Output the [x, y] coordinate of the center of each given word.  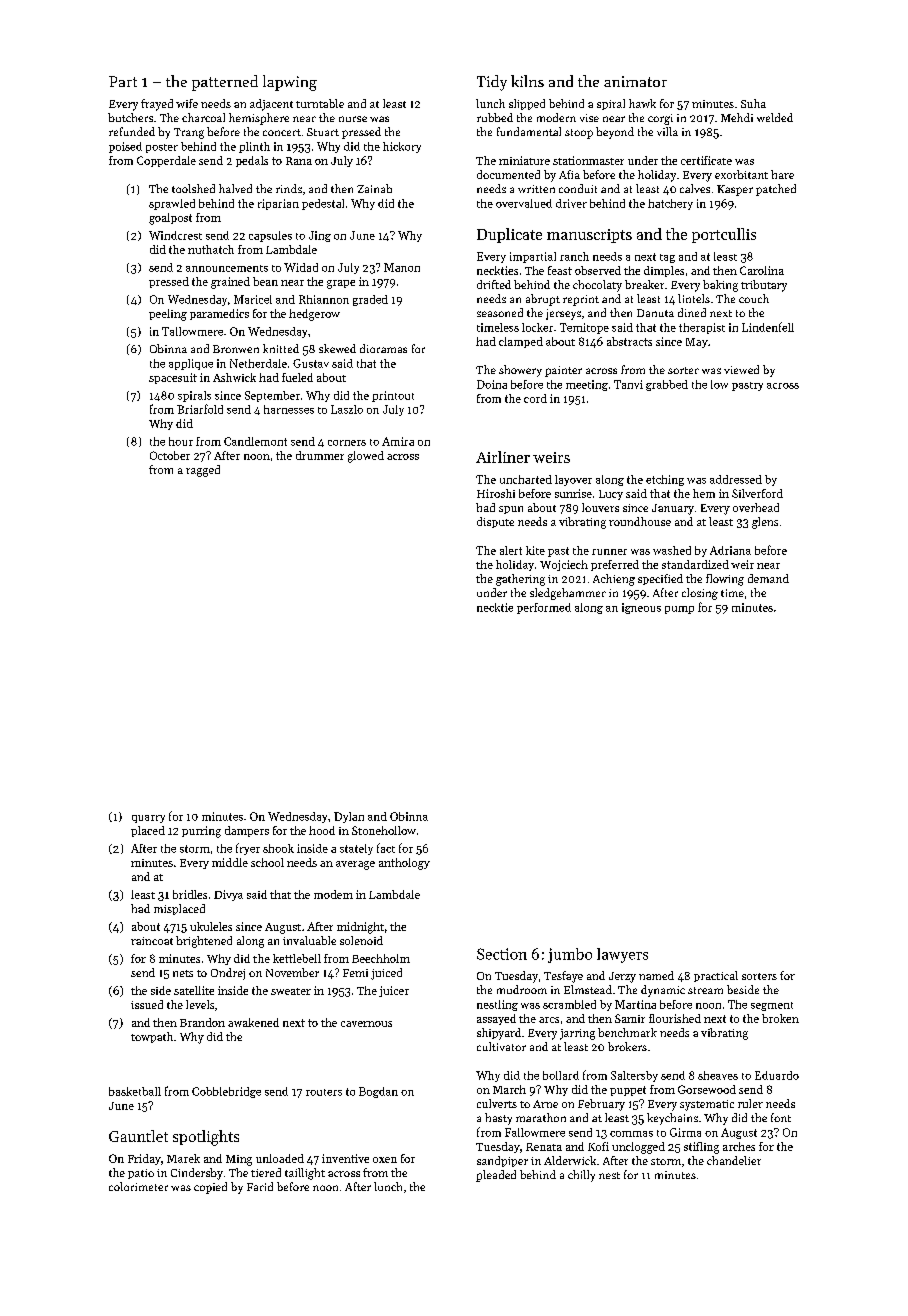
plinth [254, 147]
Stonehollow [384, 830]
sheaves [718, 1075]
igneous [641, 608]
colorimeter [138, 1186]
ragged [203, 471]
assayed [496, 1019]
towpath [152, 1037]
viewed [741, 369]
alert [511, 550]
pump [679, 610]
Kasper [735, 190]
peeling [168, 315]
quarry [148, 819]
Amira [398, 441]
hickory [402, 147]
